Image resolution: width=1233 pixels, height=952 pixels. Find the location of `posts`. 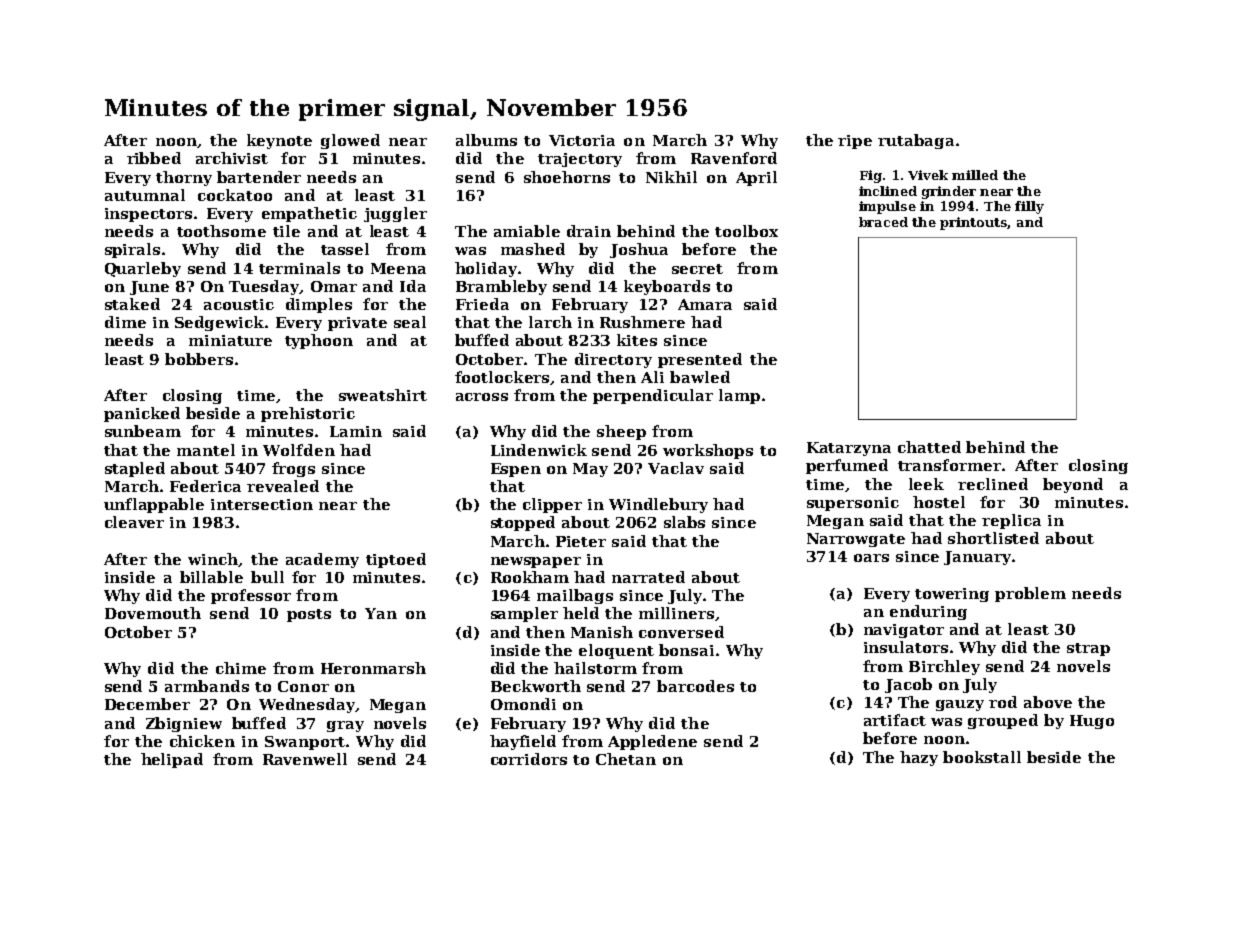

posts is located at coordinates (309, 615).
